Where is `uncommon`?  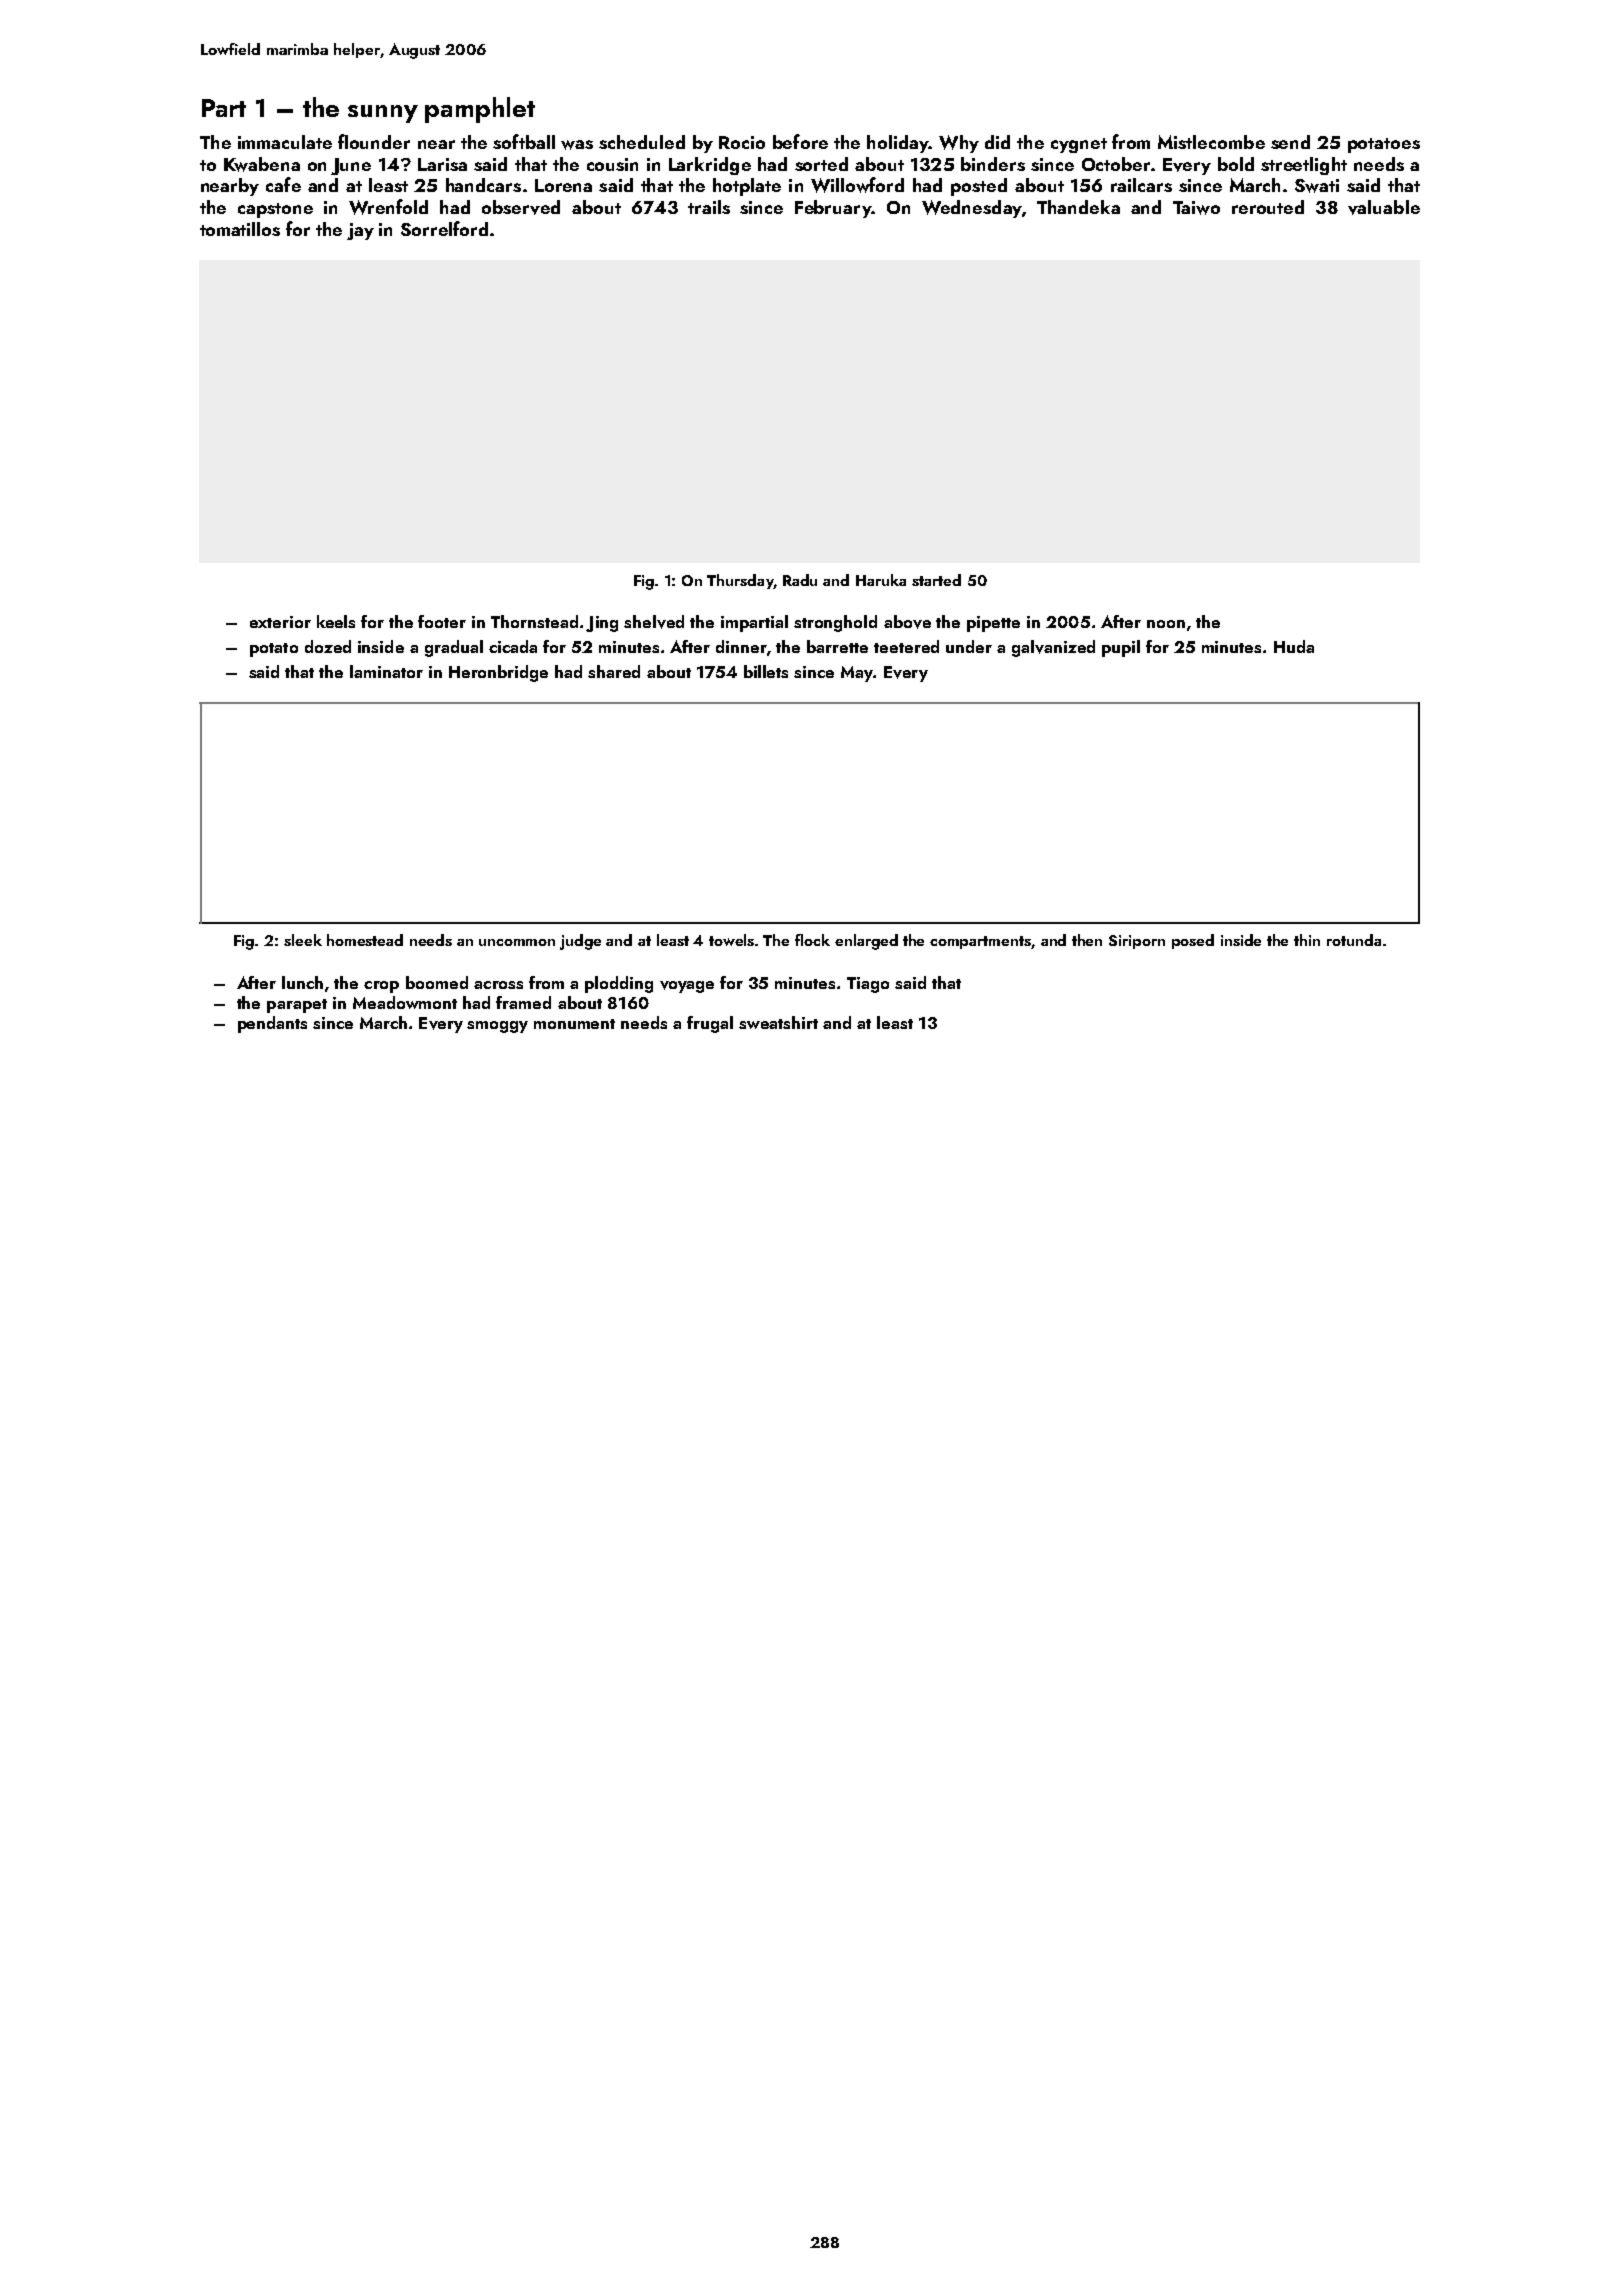 uncommon is located at coordinates (517, 942).
